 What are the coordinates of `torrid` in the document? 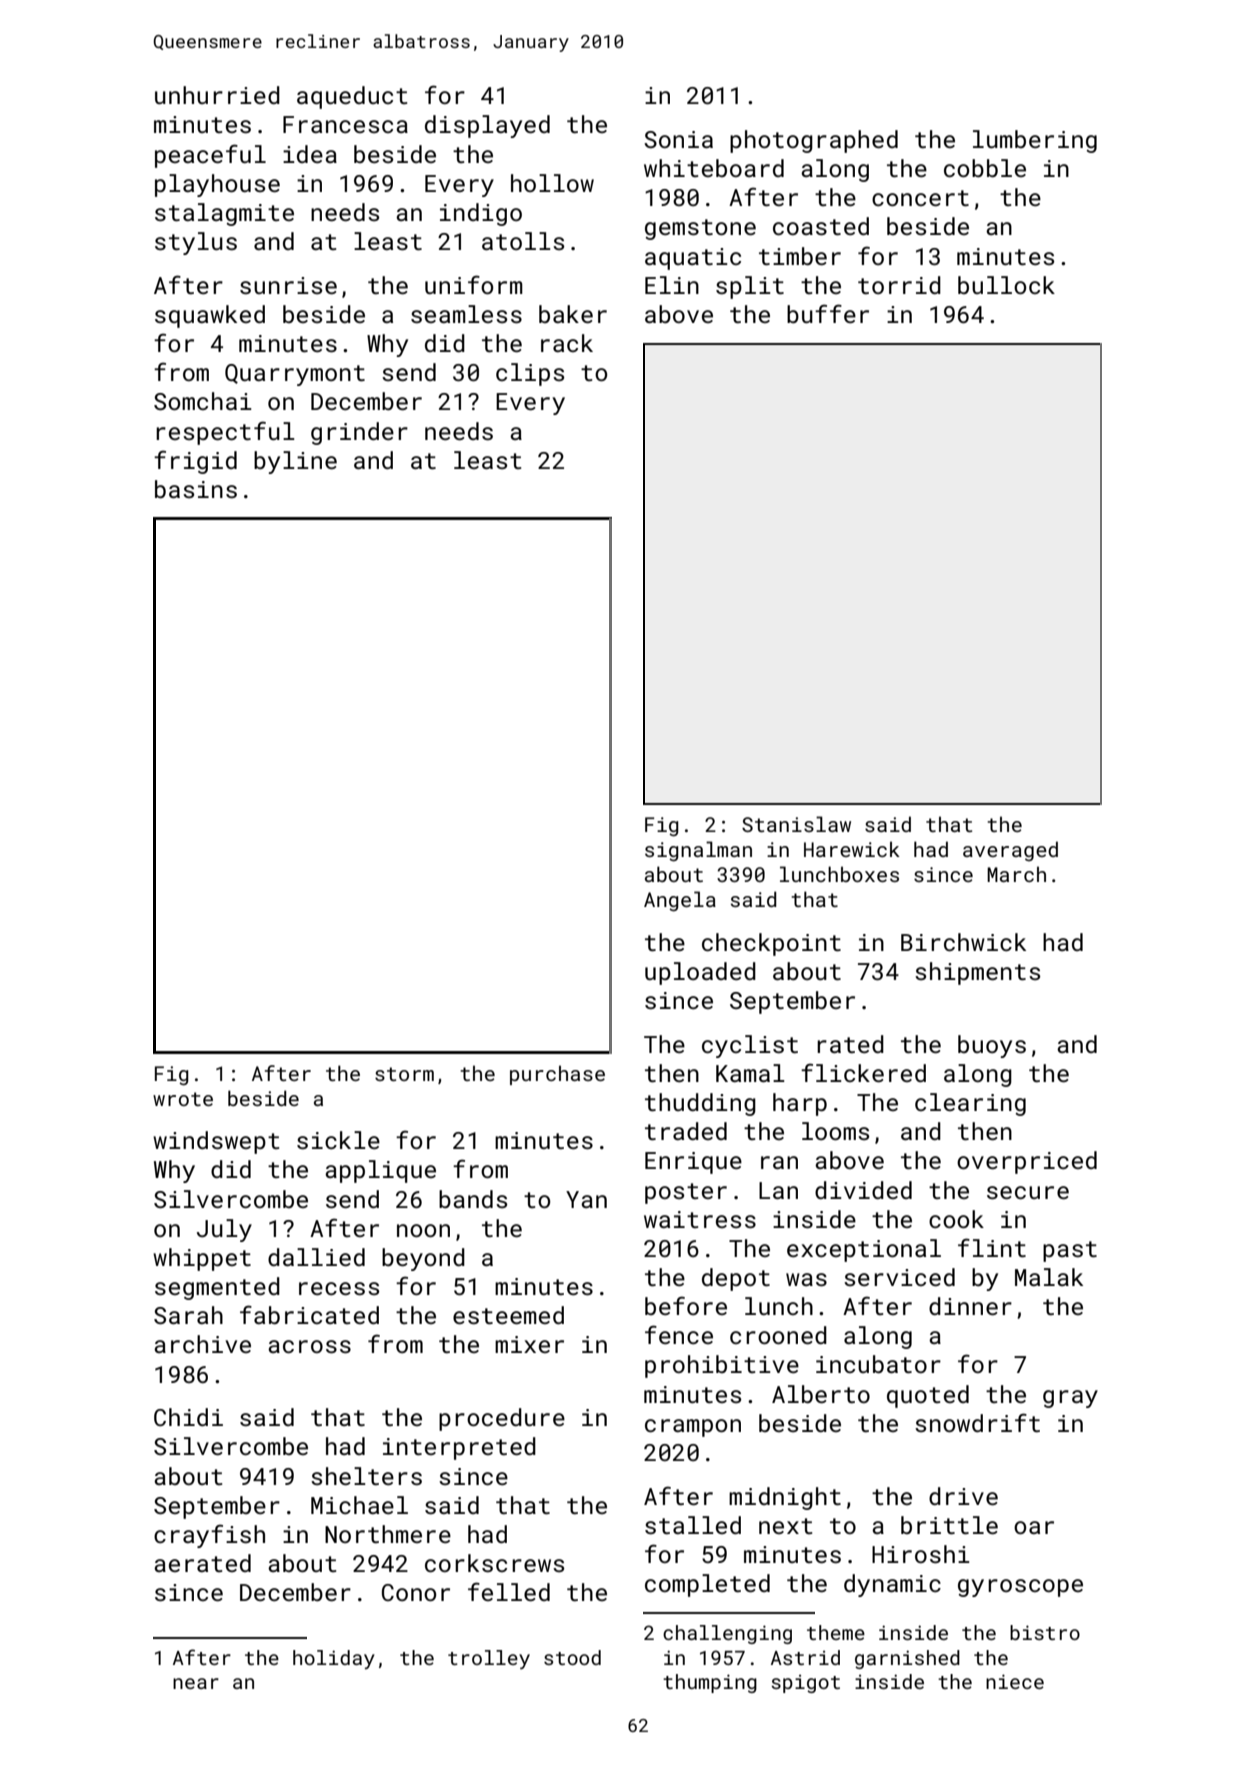 It's located at (899, 285).
